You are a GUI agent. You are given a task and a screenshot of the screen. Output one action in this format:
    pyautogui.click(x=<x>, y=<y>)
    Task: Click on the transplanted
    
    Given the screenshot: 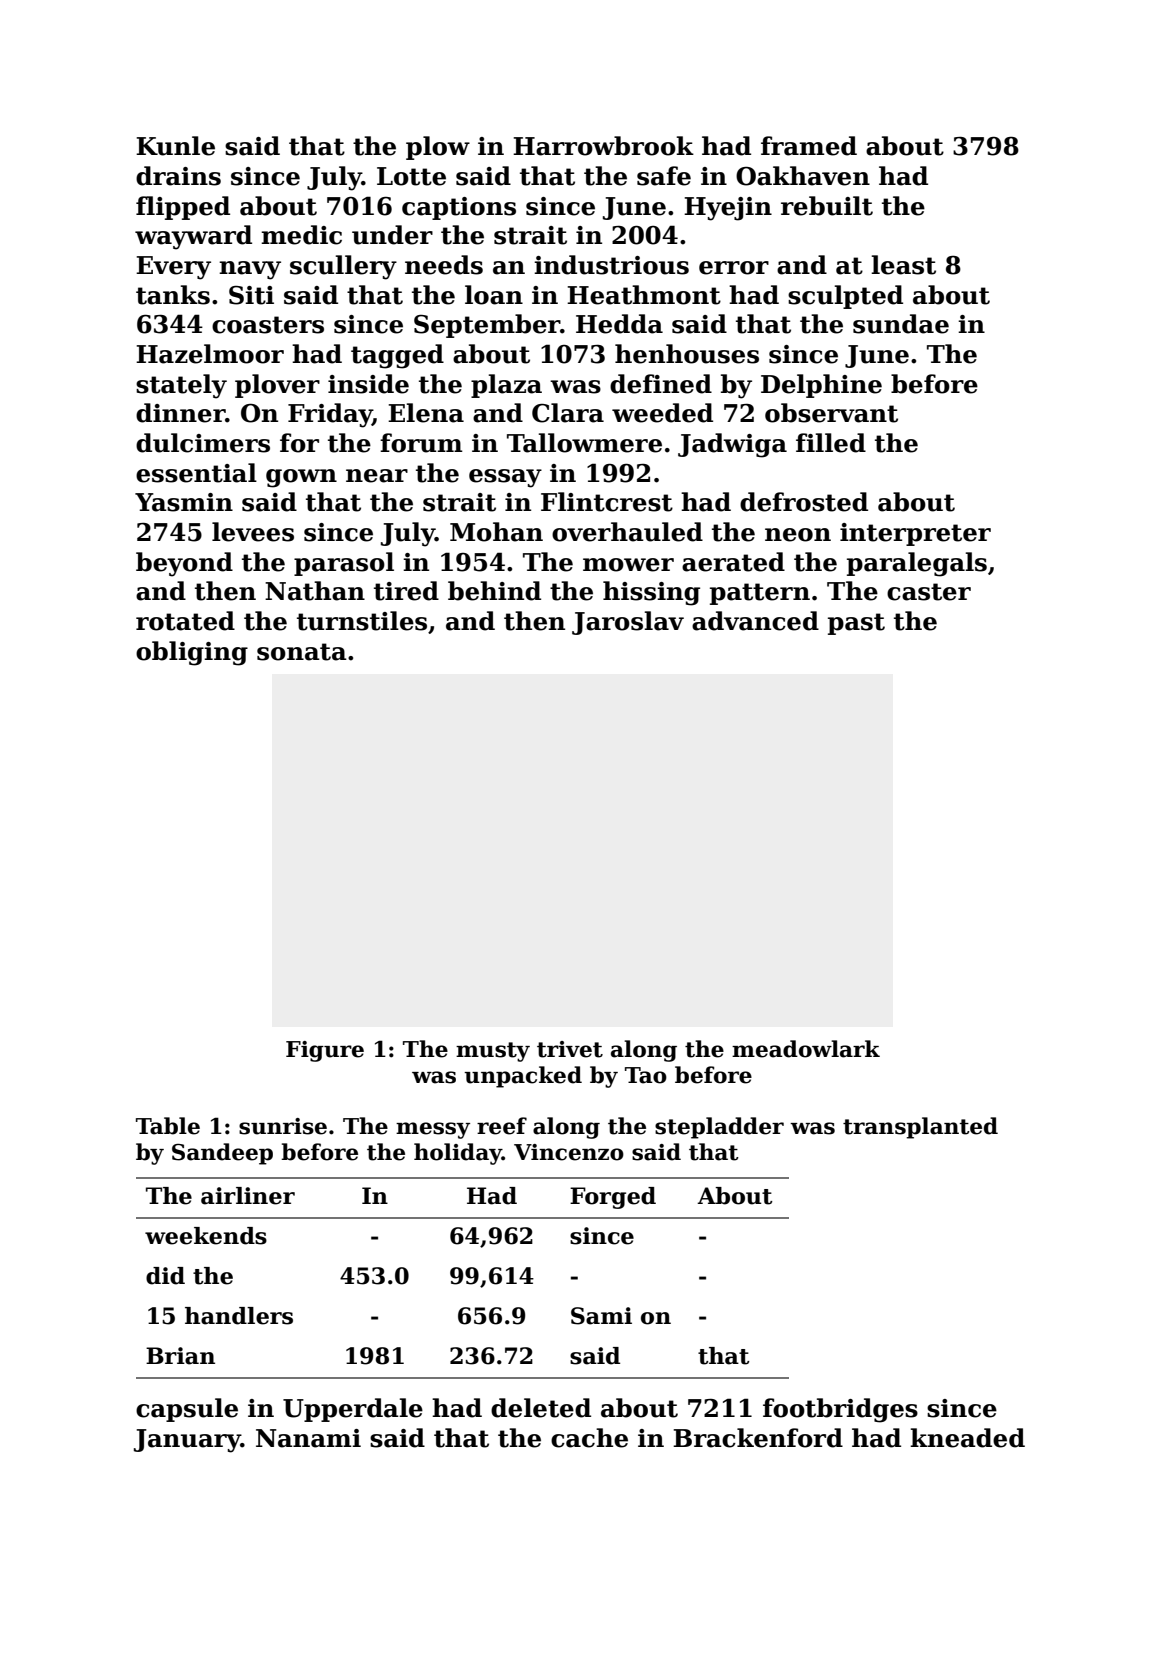 What is the action you would take?
    pyautogui.click(x=920, y=1128)
